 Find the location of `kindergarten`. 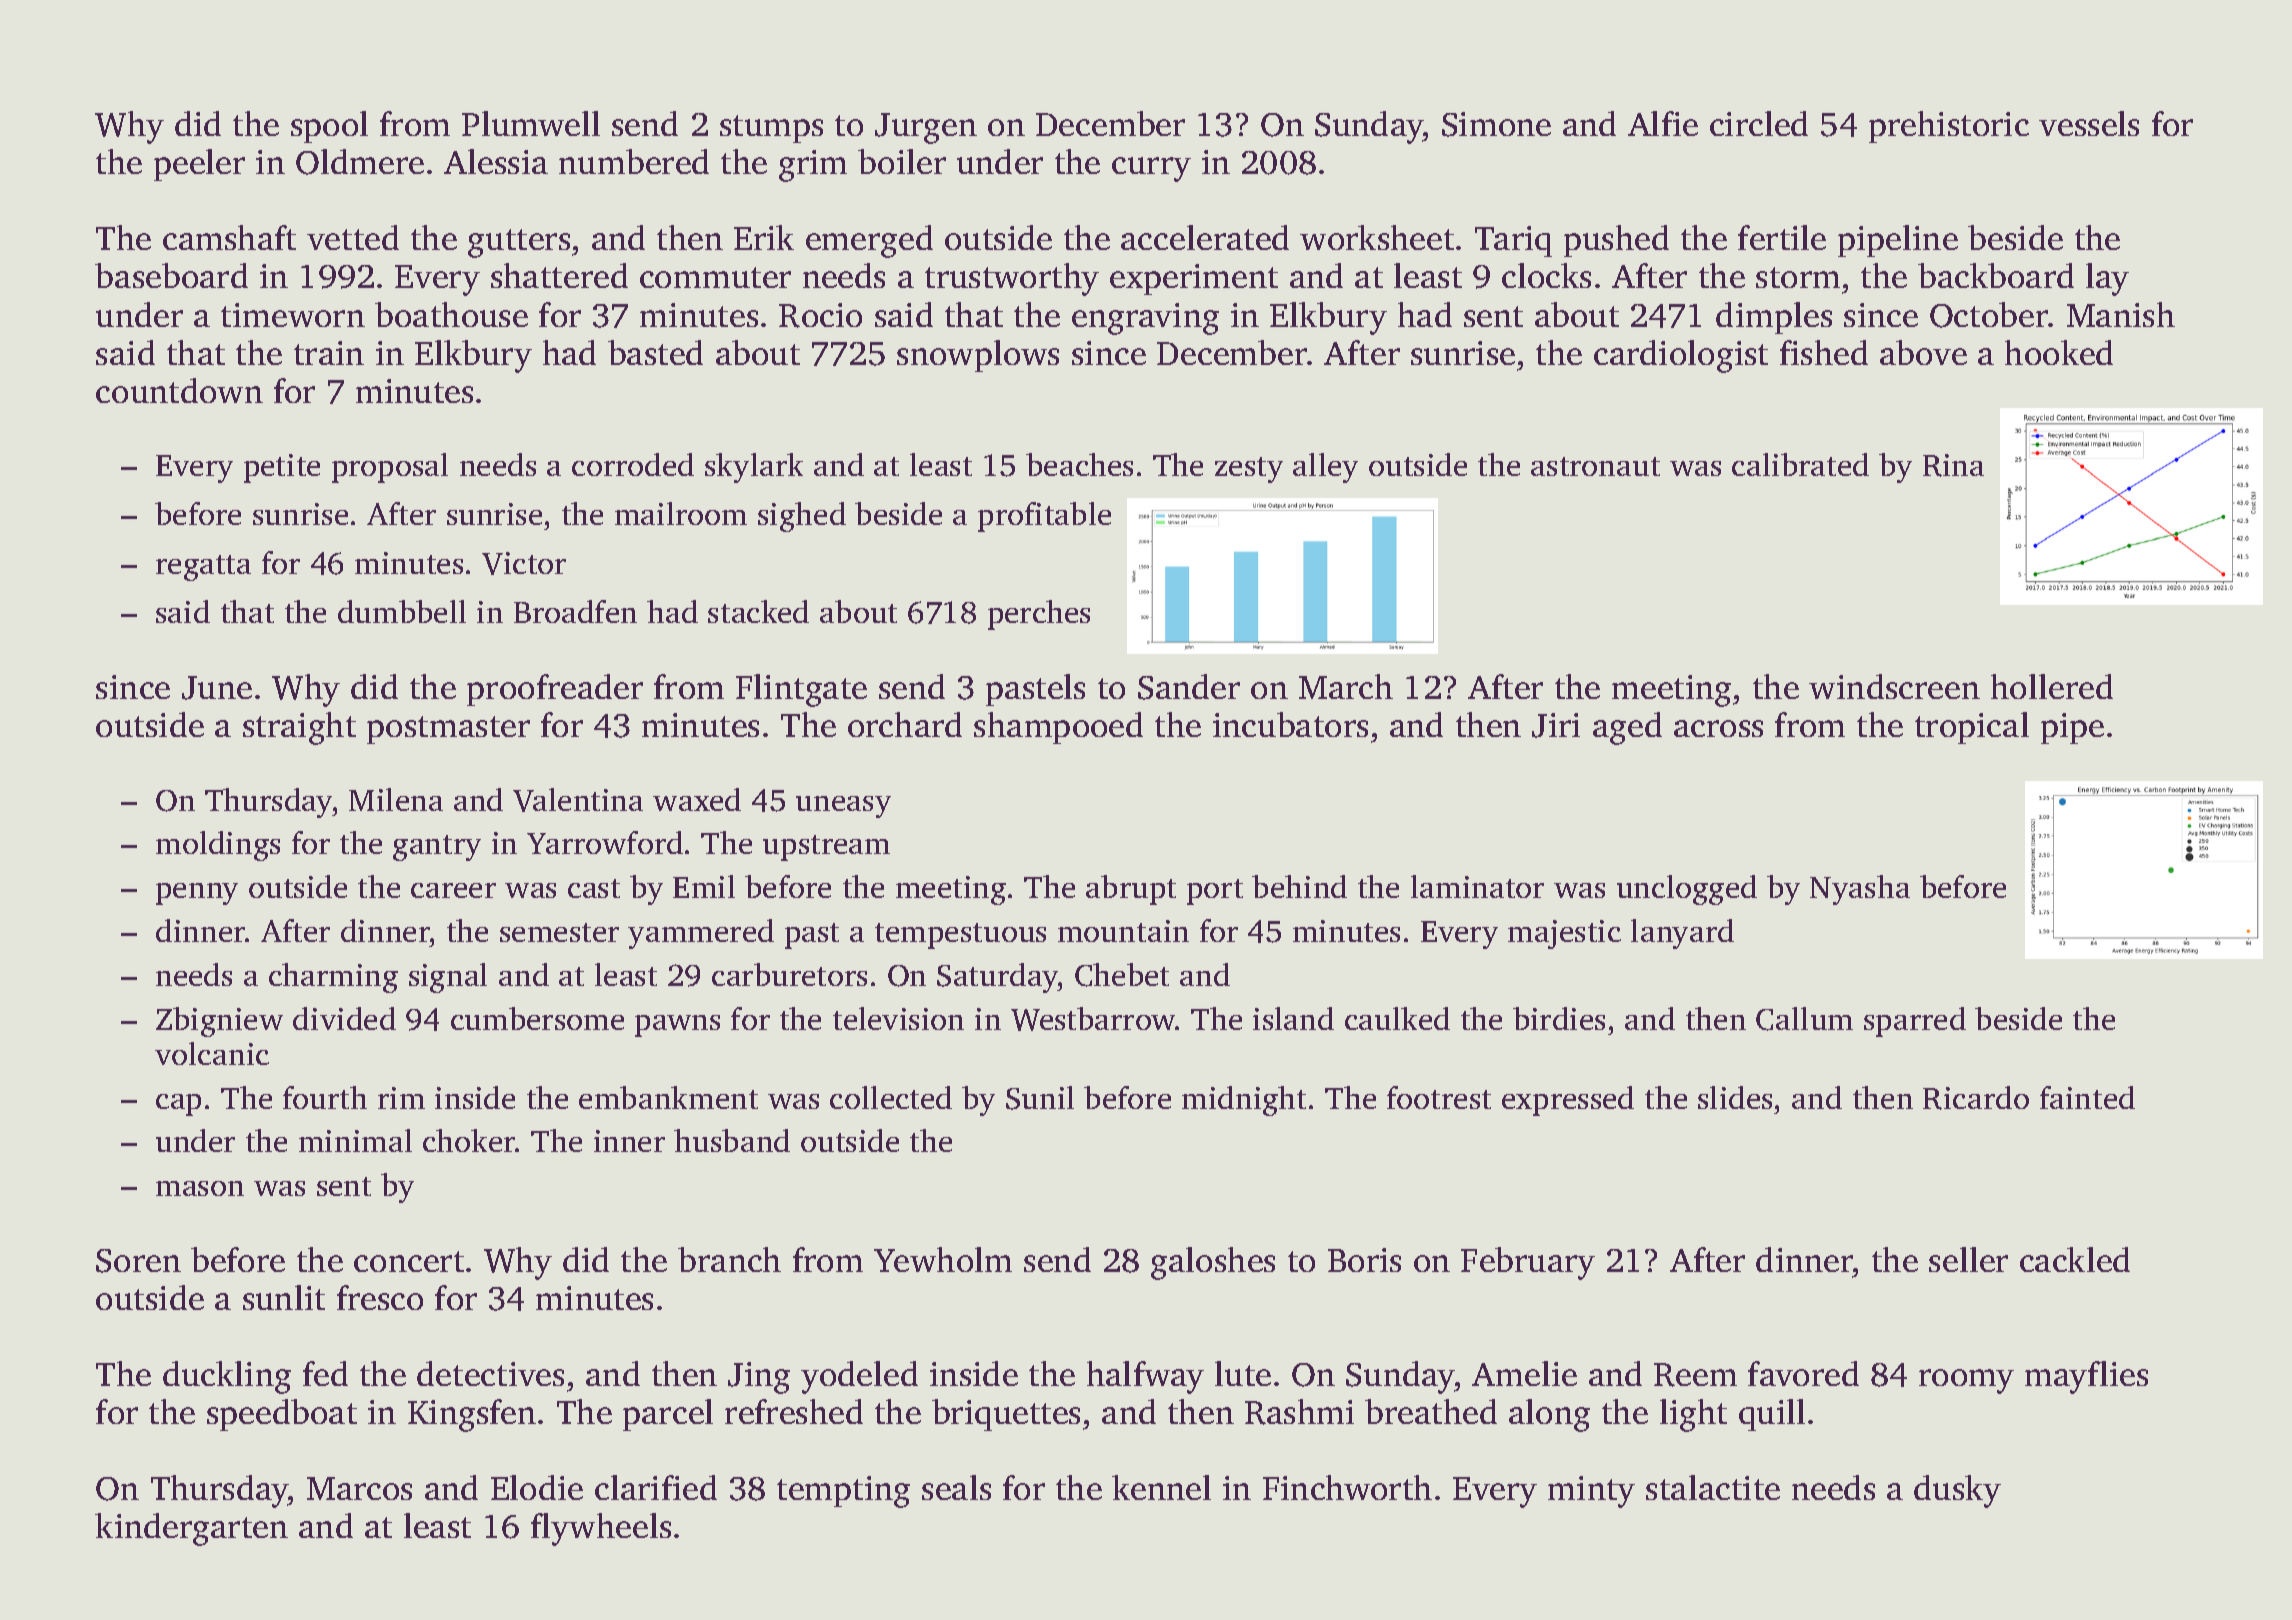

kindergarten is located at coordinates (191, 1529).
